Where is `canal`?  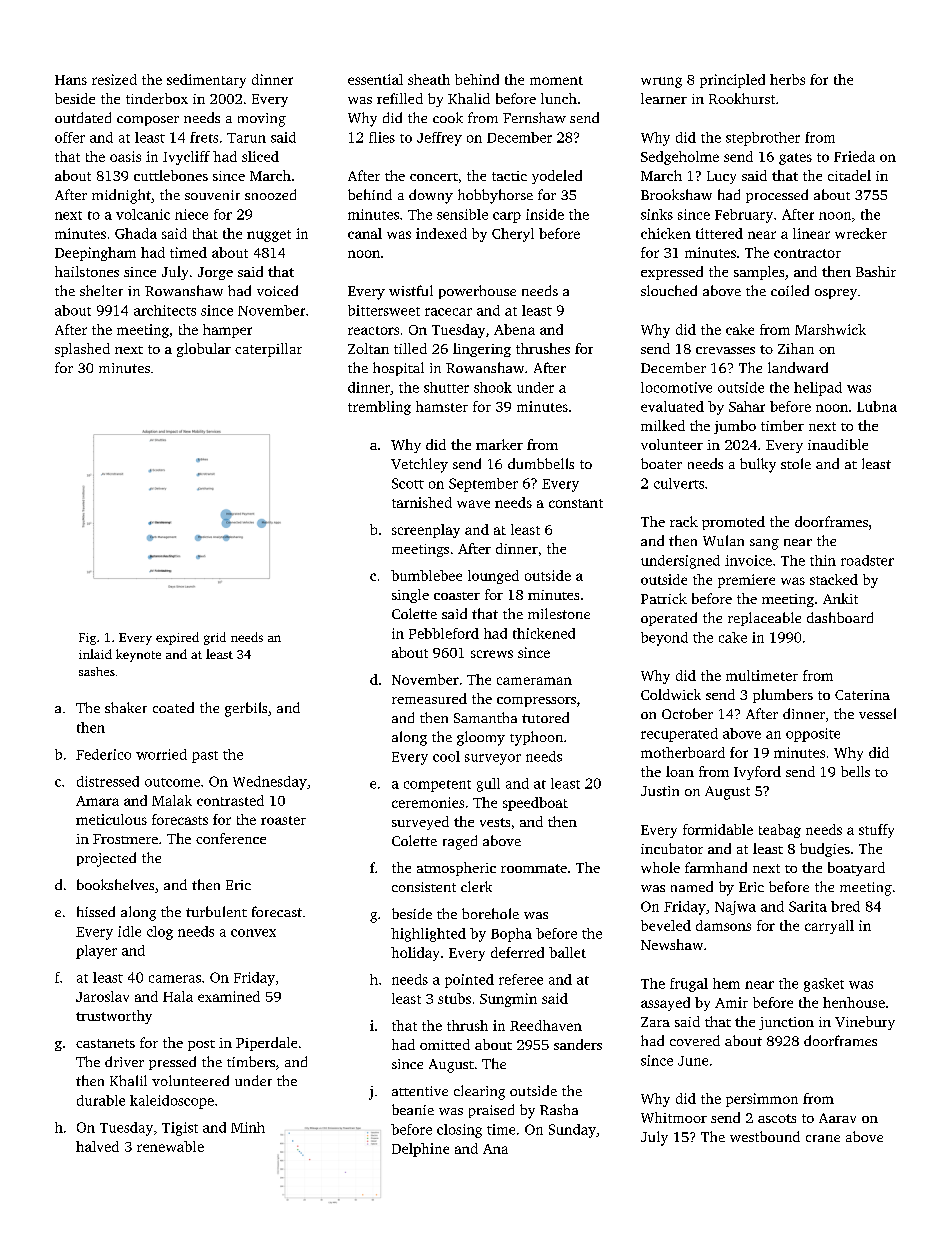
canal is located at coordinates (365, 233).
